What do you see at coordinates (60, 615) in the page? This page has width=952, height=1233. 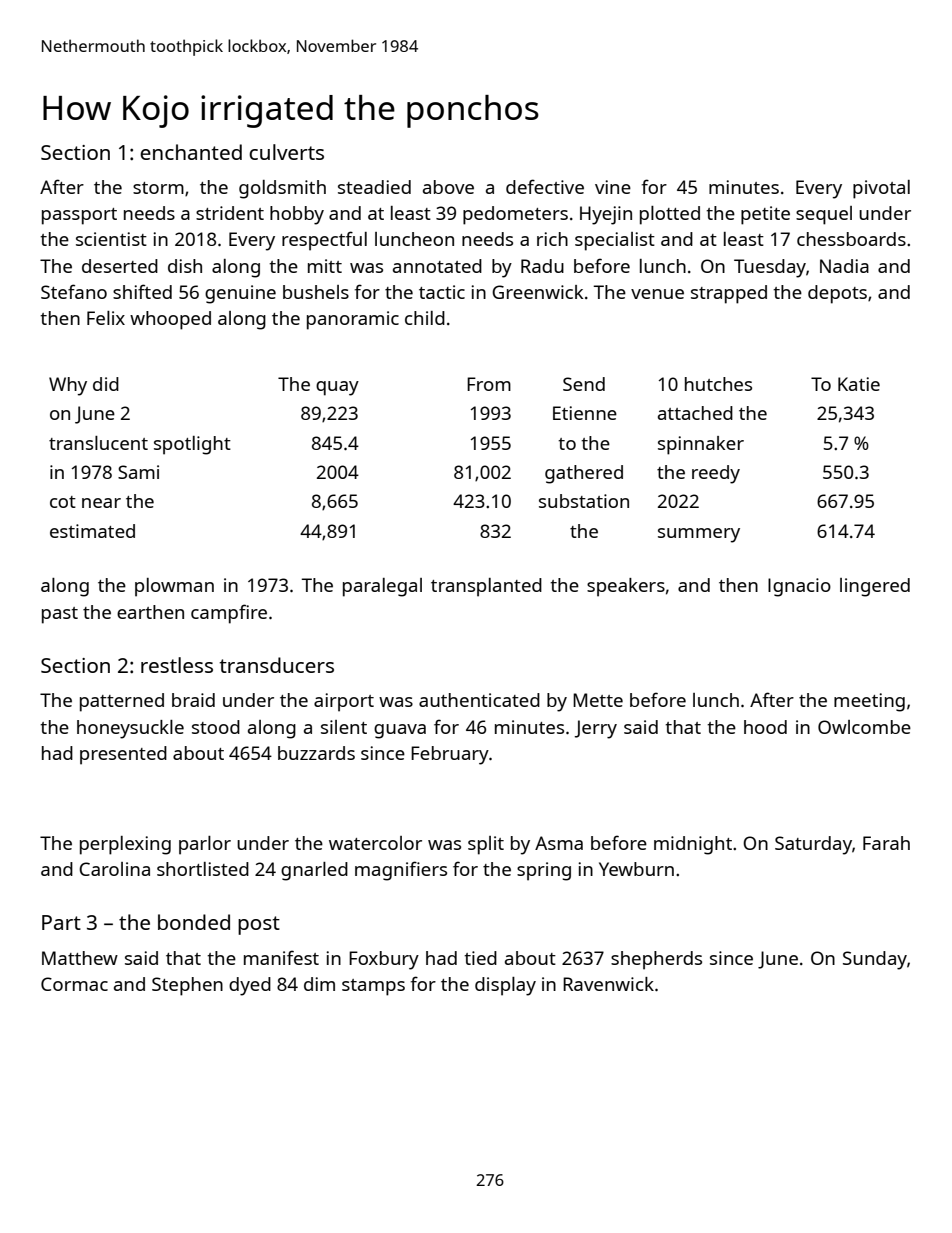 I see `past` at bounding box center [60, 615].
